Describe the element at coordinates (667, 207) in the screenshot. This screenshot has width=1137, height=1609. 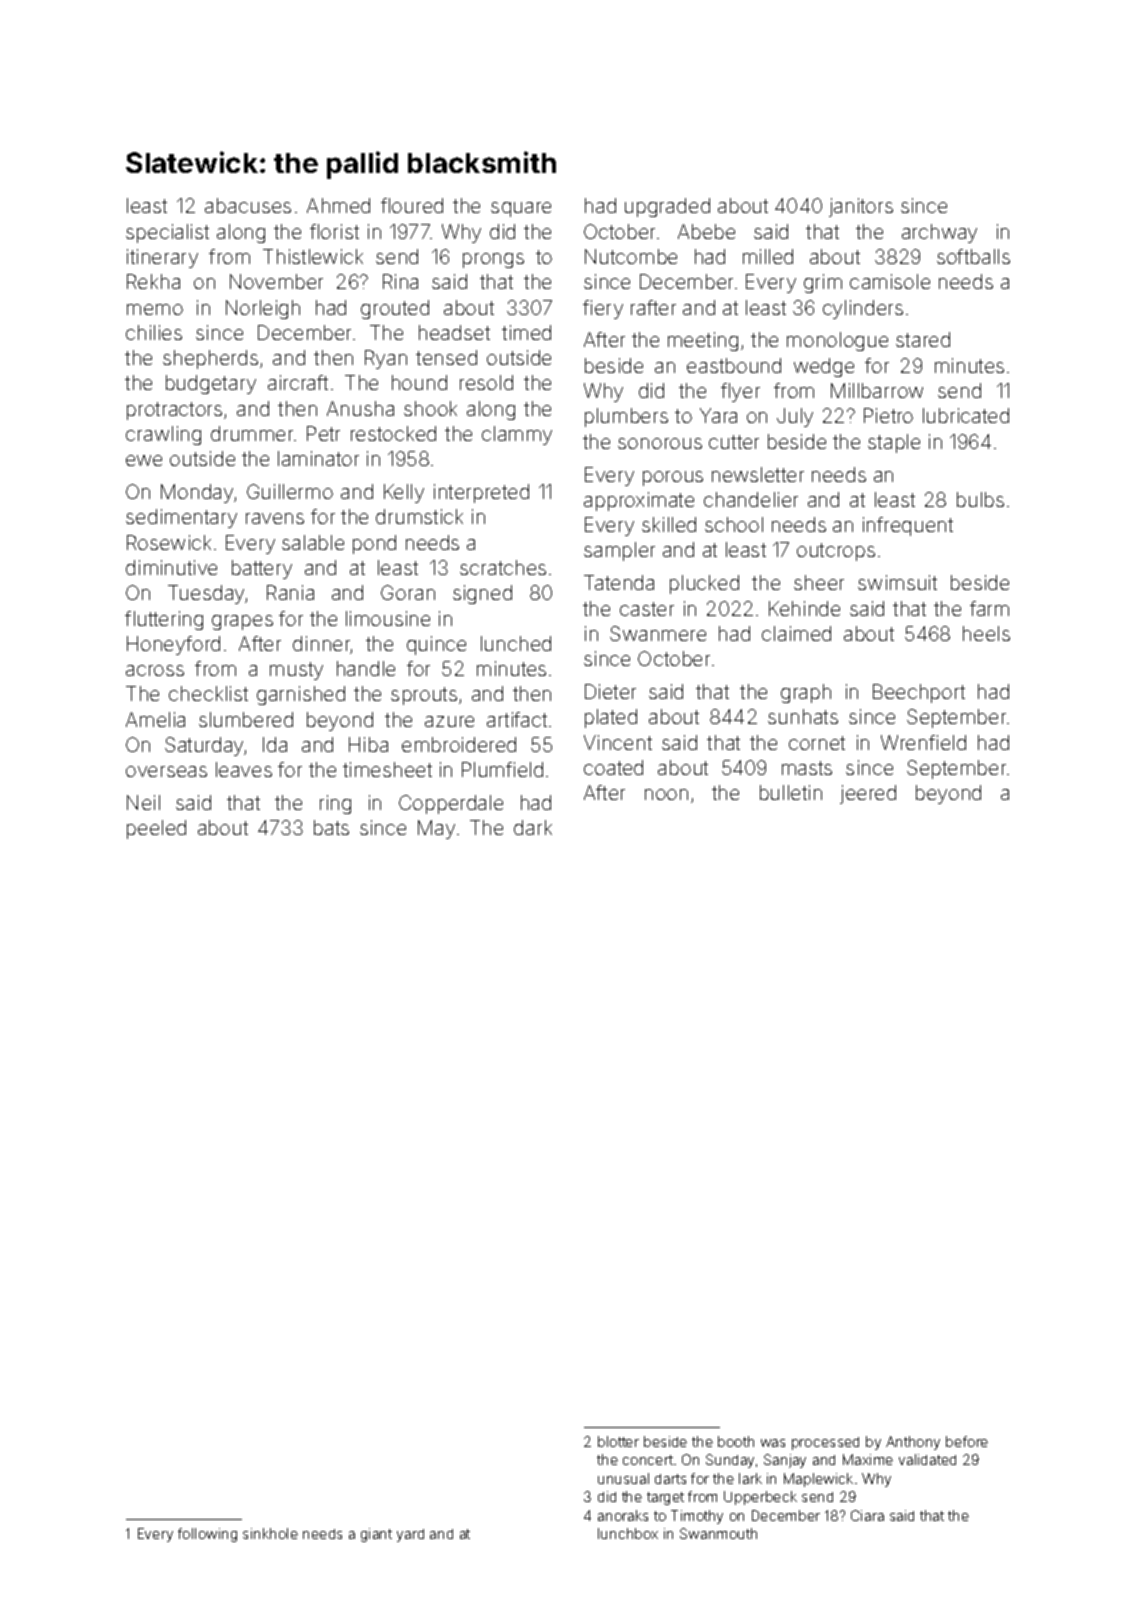
I see `upgraded` at that location.
